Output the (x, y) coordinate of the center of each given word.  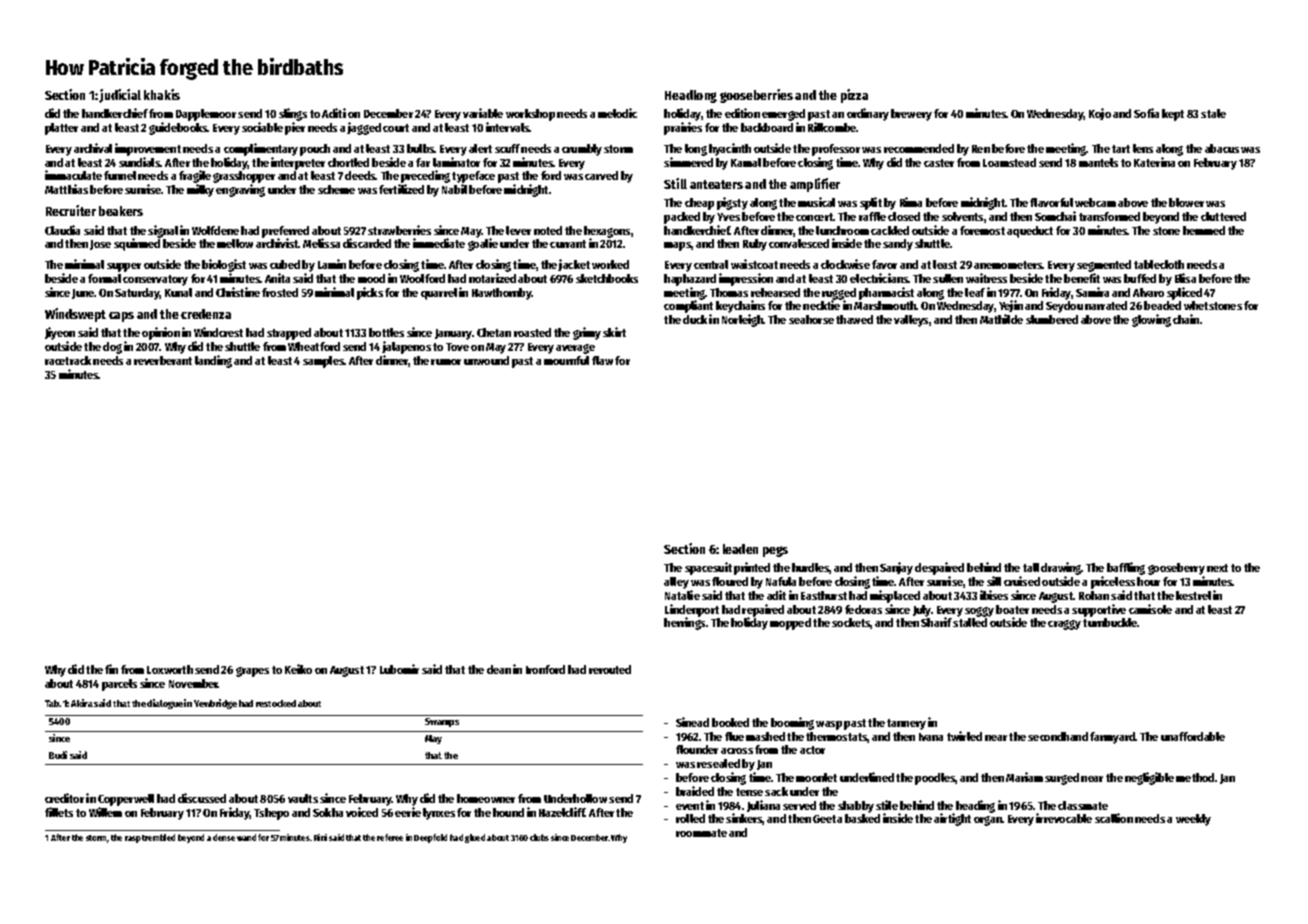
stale (1213, 113)
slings (293, 114)
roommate (701, 833)
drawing (1061, 568)
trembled (158, 837)
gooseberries (756, 96)
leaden (740, 549)
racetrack (68, 360)
